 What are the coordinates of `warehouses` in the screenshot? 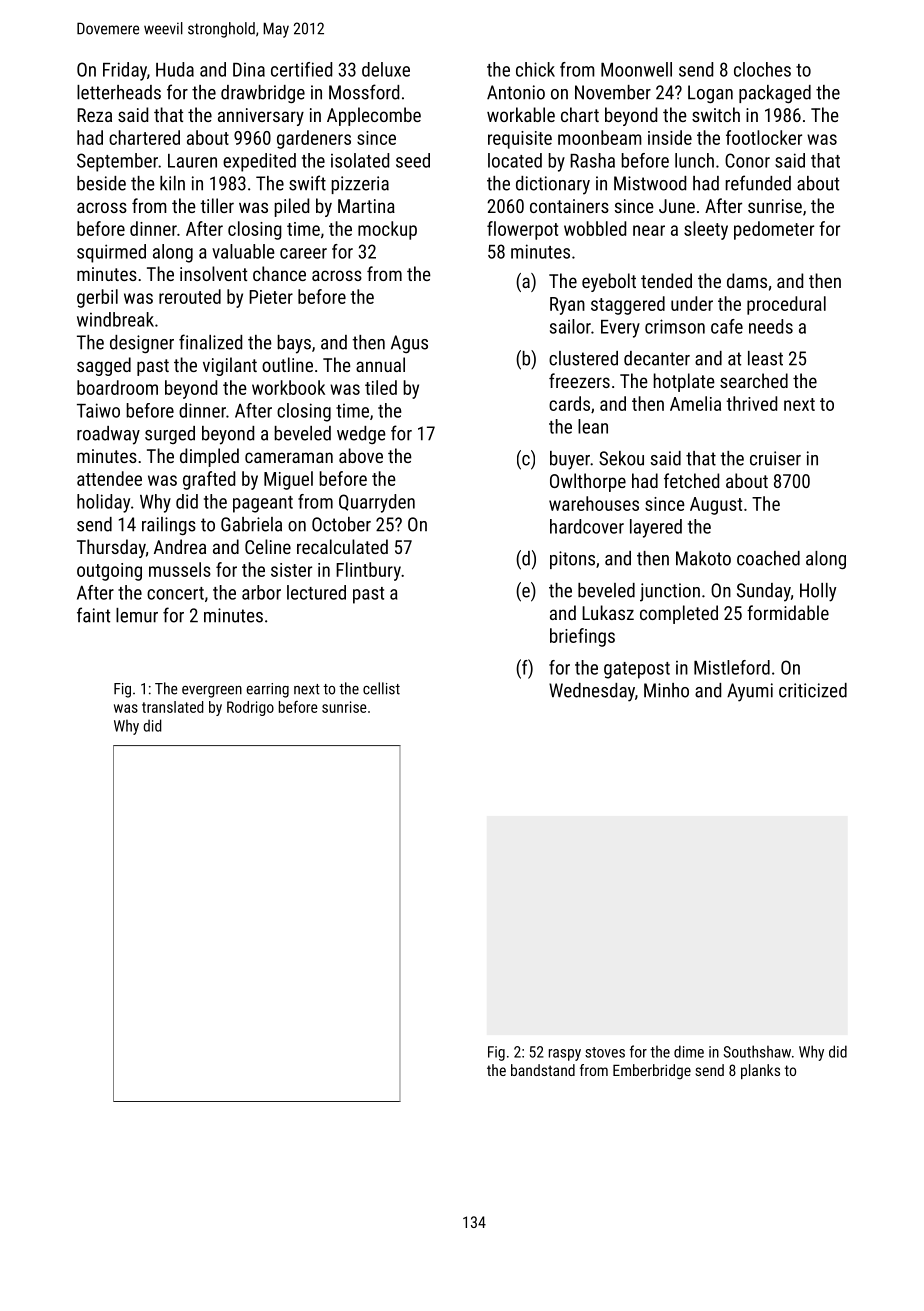 It's located at (594, 503).
